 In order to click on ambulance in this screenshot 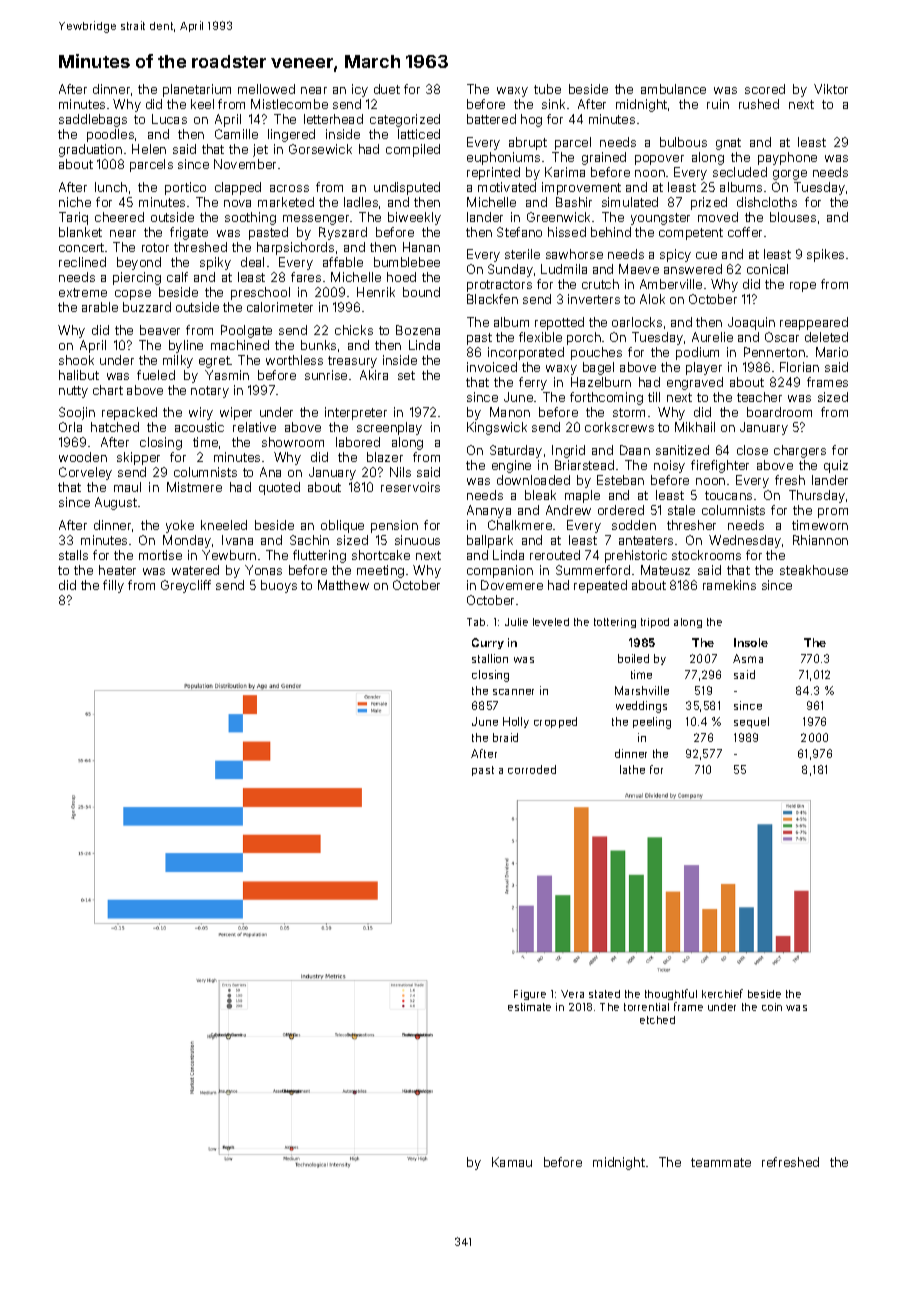, I will do `click(673, 89)`.
